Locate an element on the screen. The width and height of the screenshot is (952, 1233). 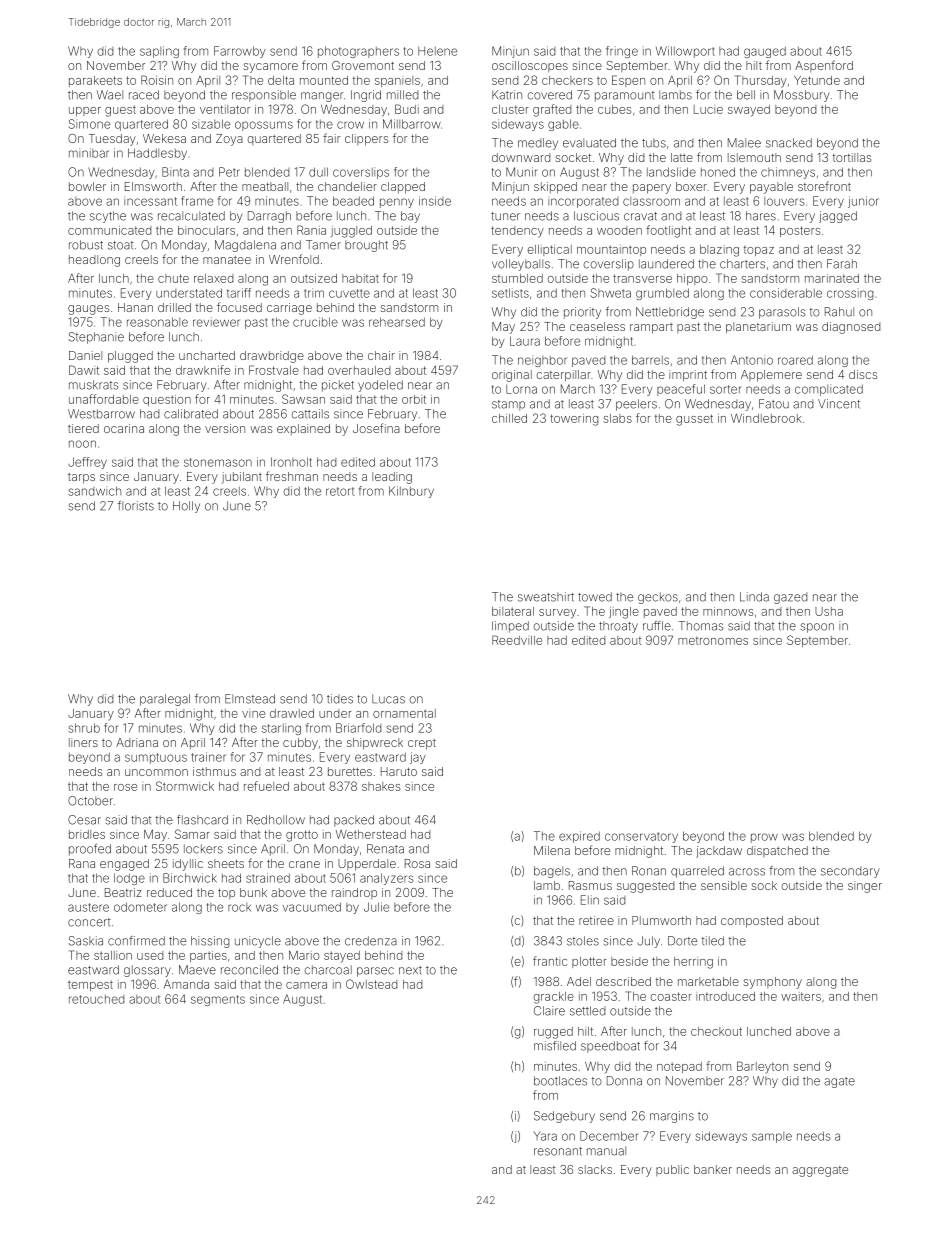
Julie is located at coordinates (376, 907).
